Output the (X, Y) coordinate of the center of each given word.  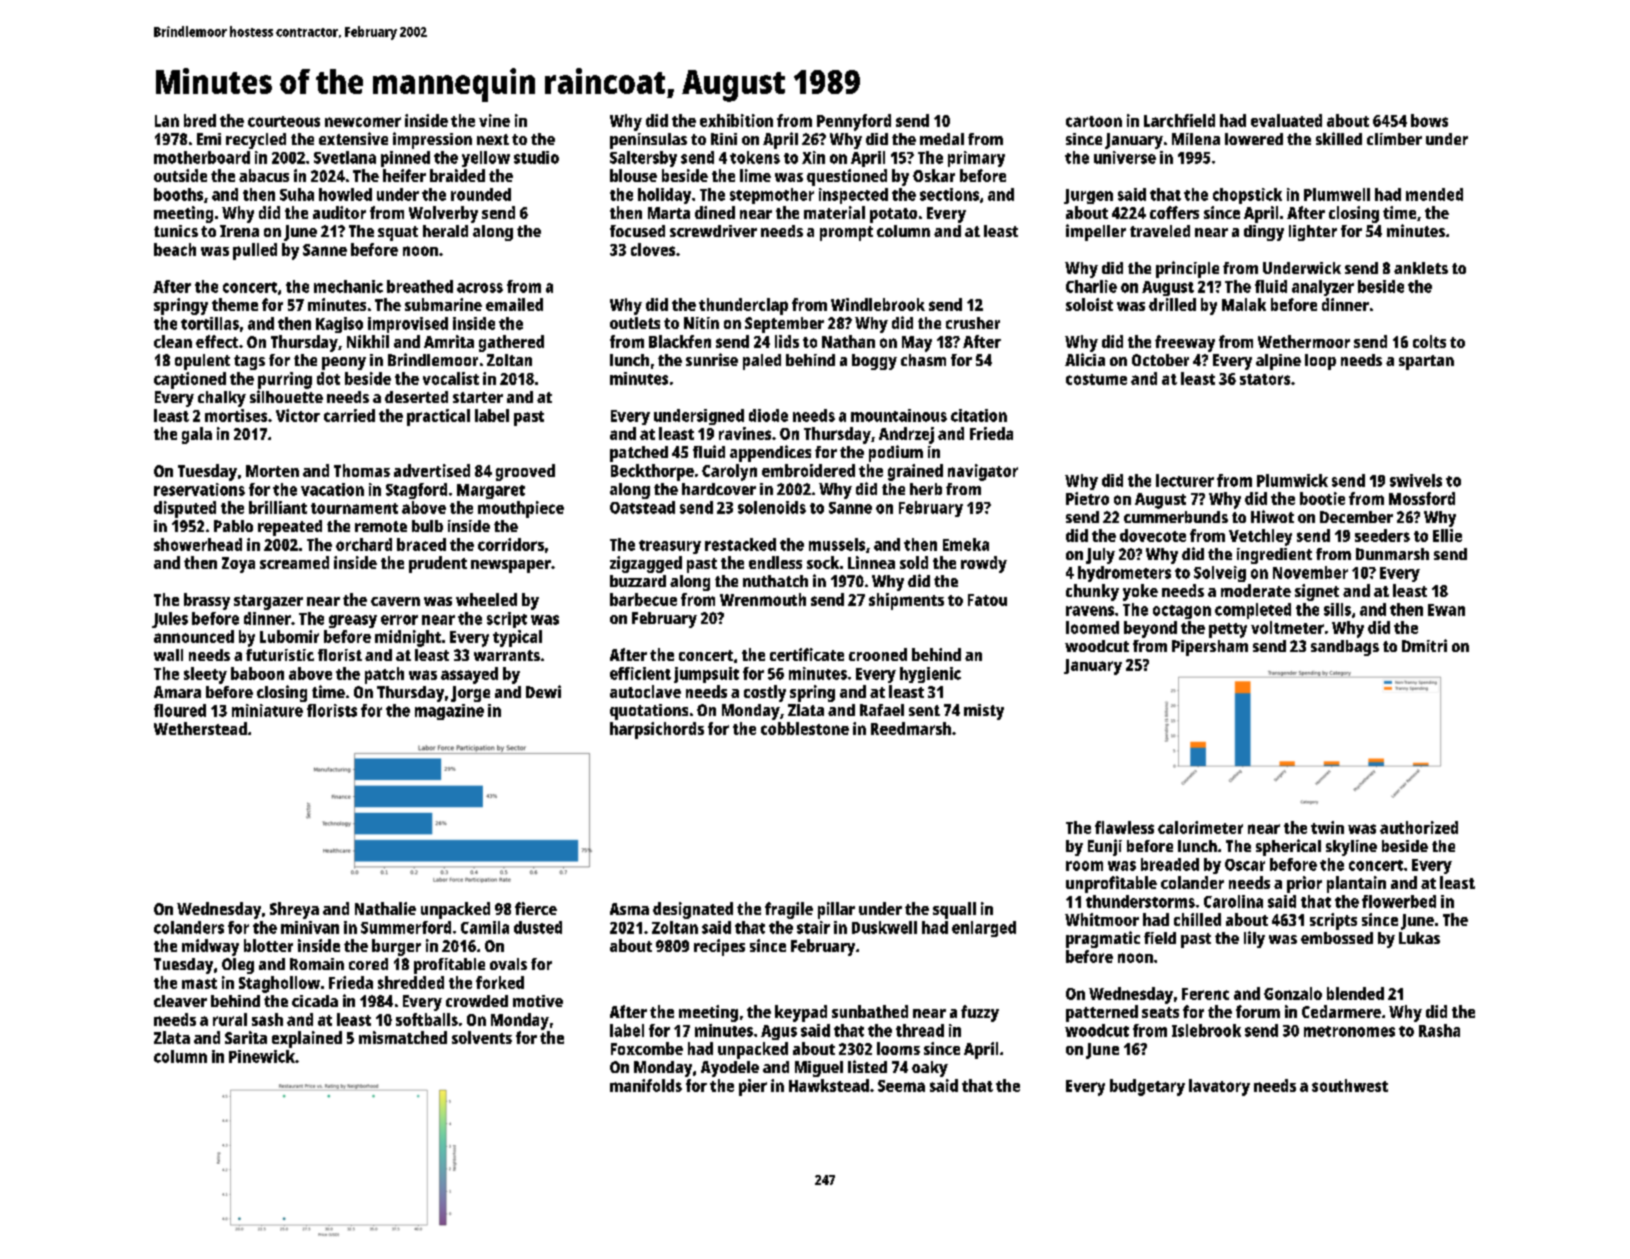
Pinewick (262, 1056)
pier (753, 1087)
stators (1265, 379)
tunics (176, 231)
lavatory (1219, 1087)
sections (949, 194)
